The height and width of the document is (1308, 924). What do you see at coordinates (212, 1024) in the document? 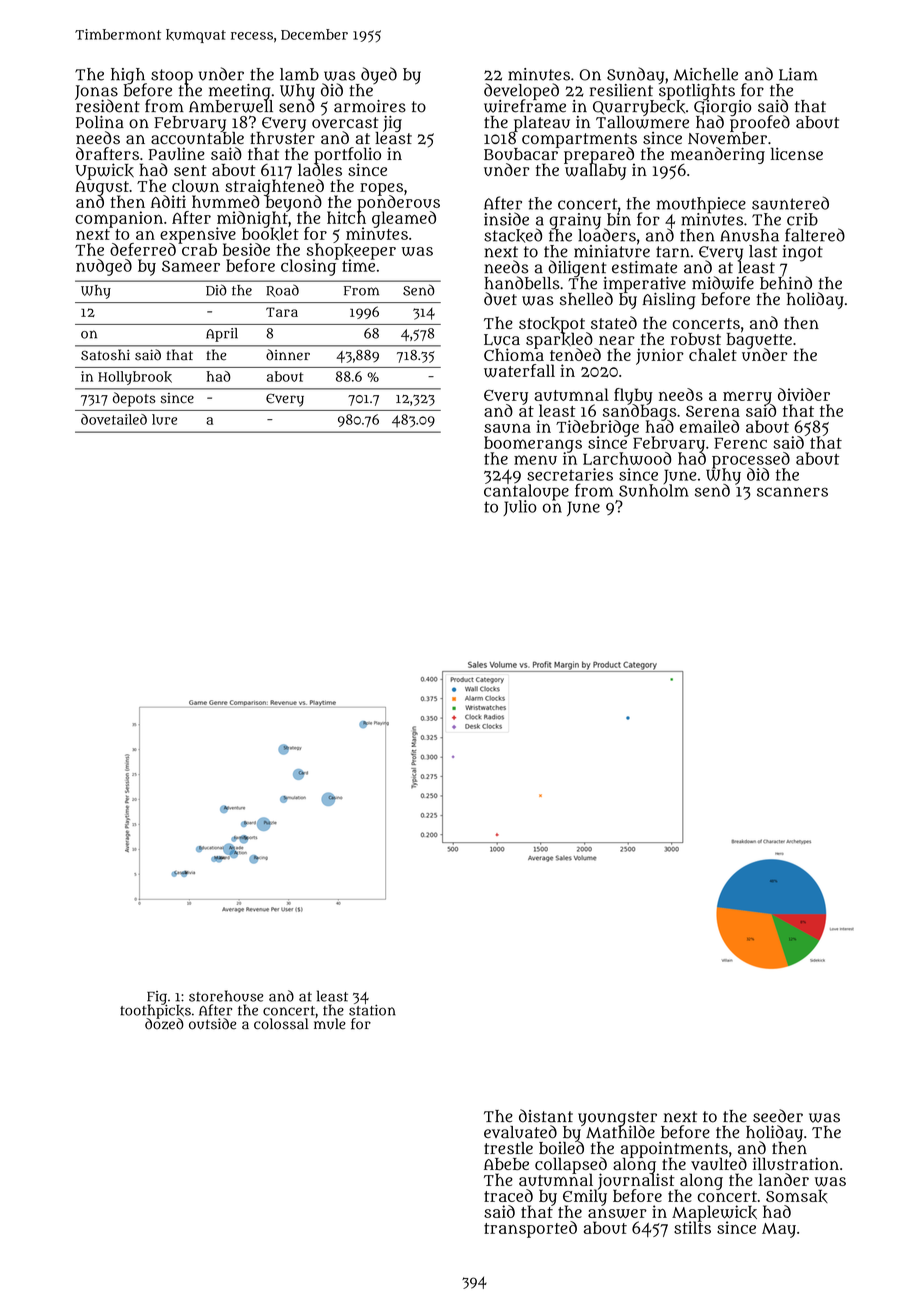
I see `outside` at bounding box center [212, 1024].
